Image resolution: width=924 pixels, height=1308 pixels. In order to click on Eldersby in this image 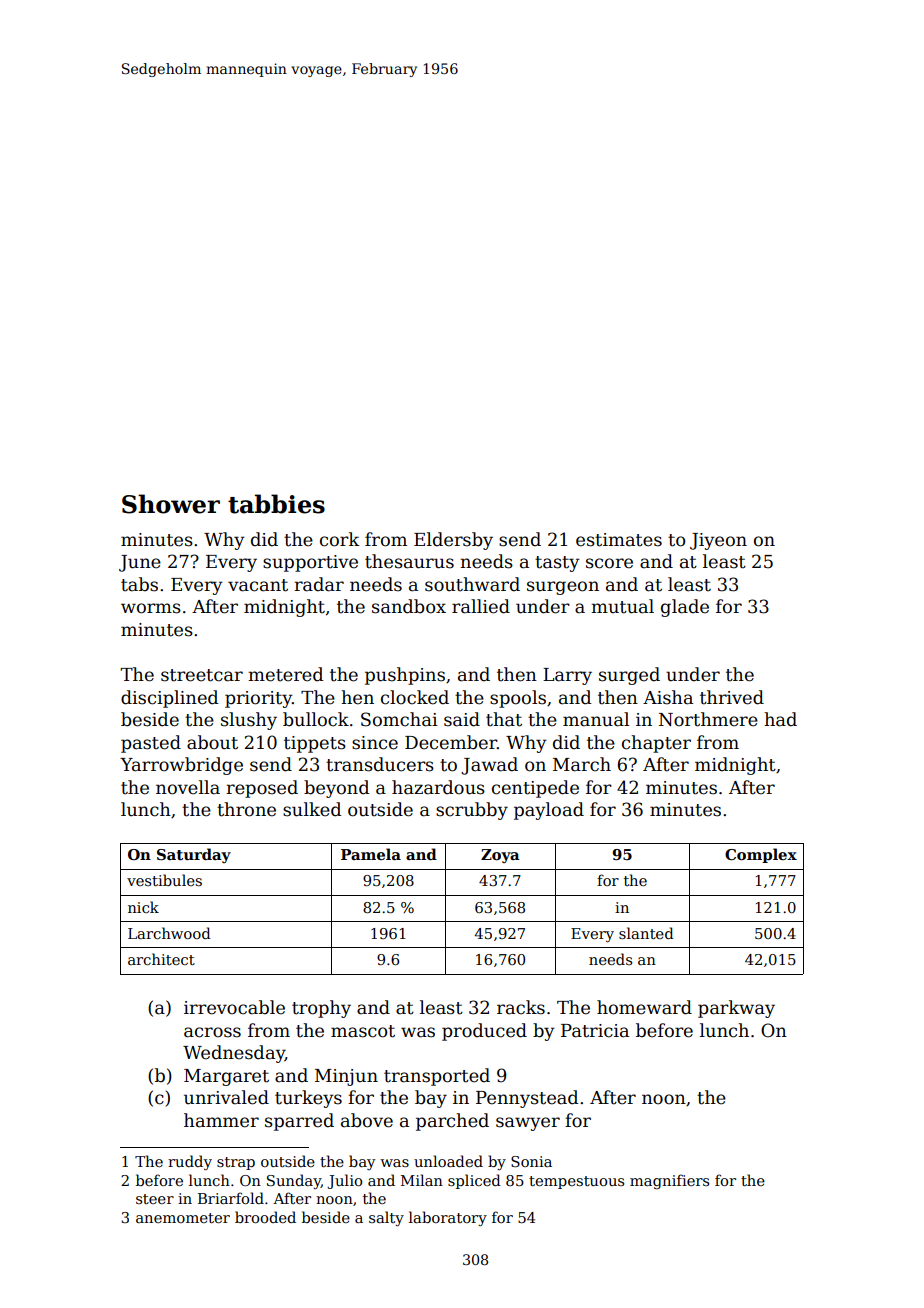, I will do `click(453, 541)`.
